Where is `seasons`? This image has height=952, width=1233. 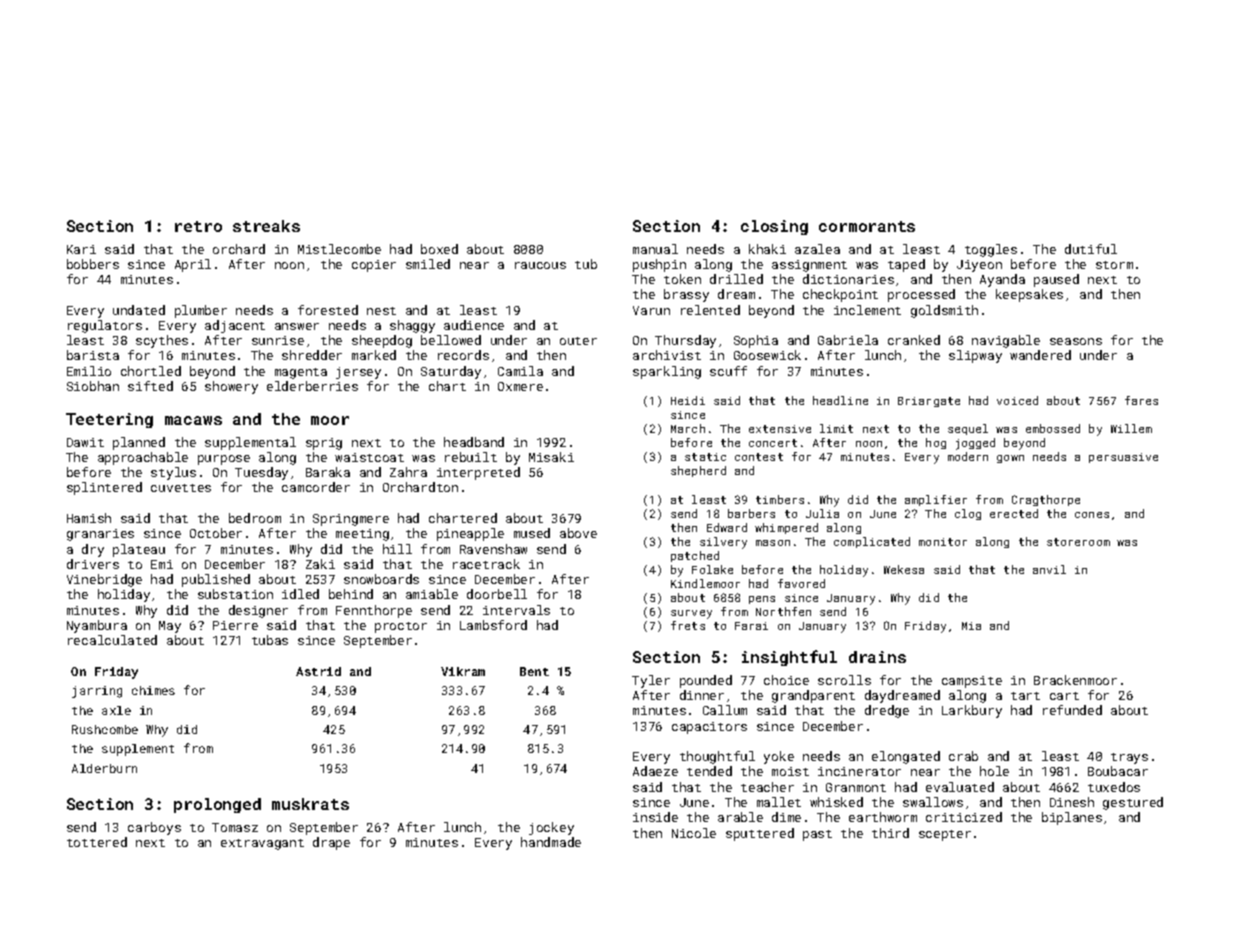
seasons is located at coordinates (1076, 341).
